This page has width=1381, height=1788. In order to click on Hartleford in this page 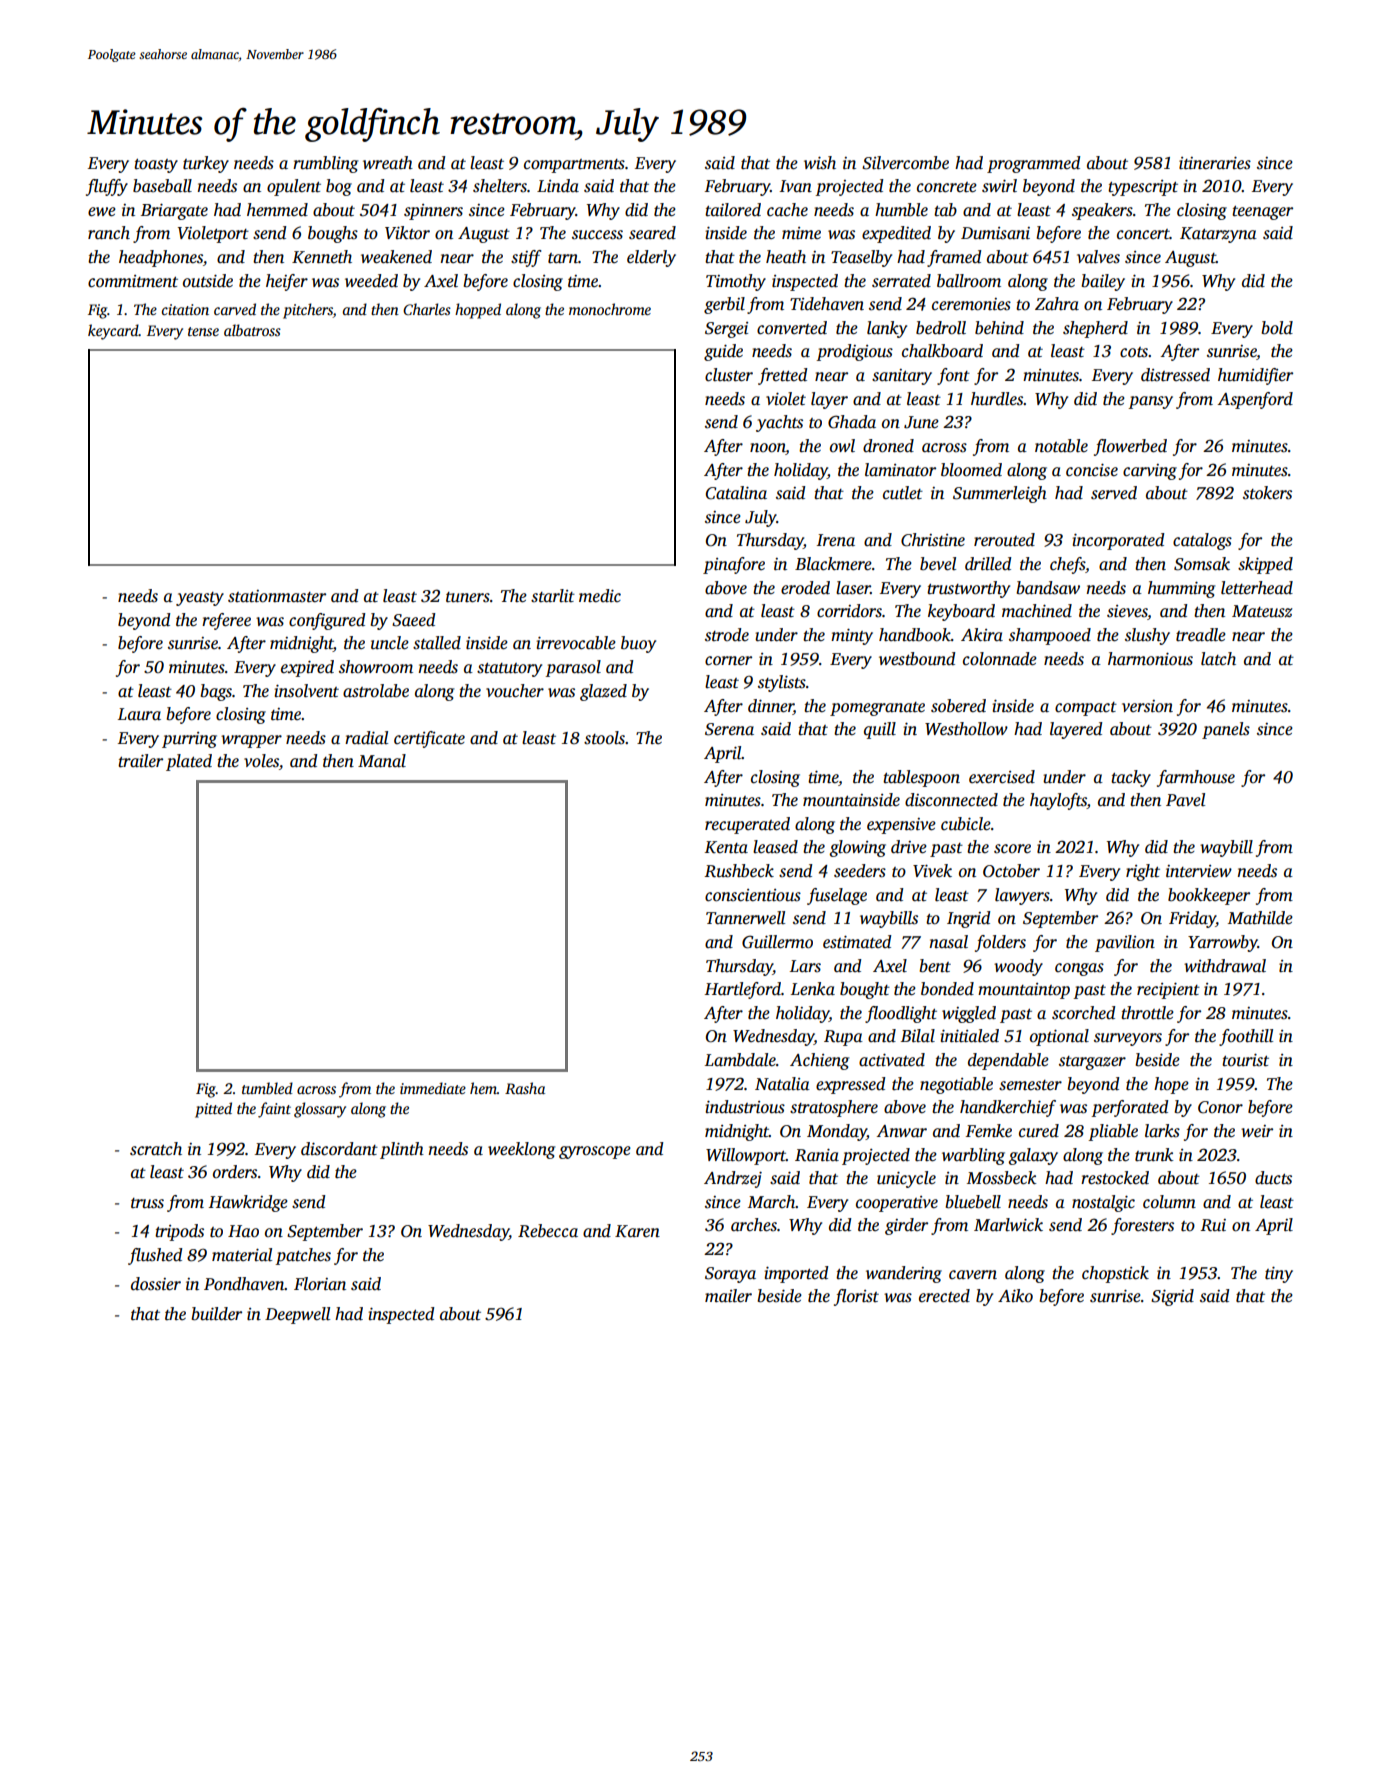, I will do `click(742, 990)`.
